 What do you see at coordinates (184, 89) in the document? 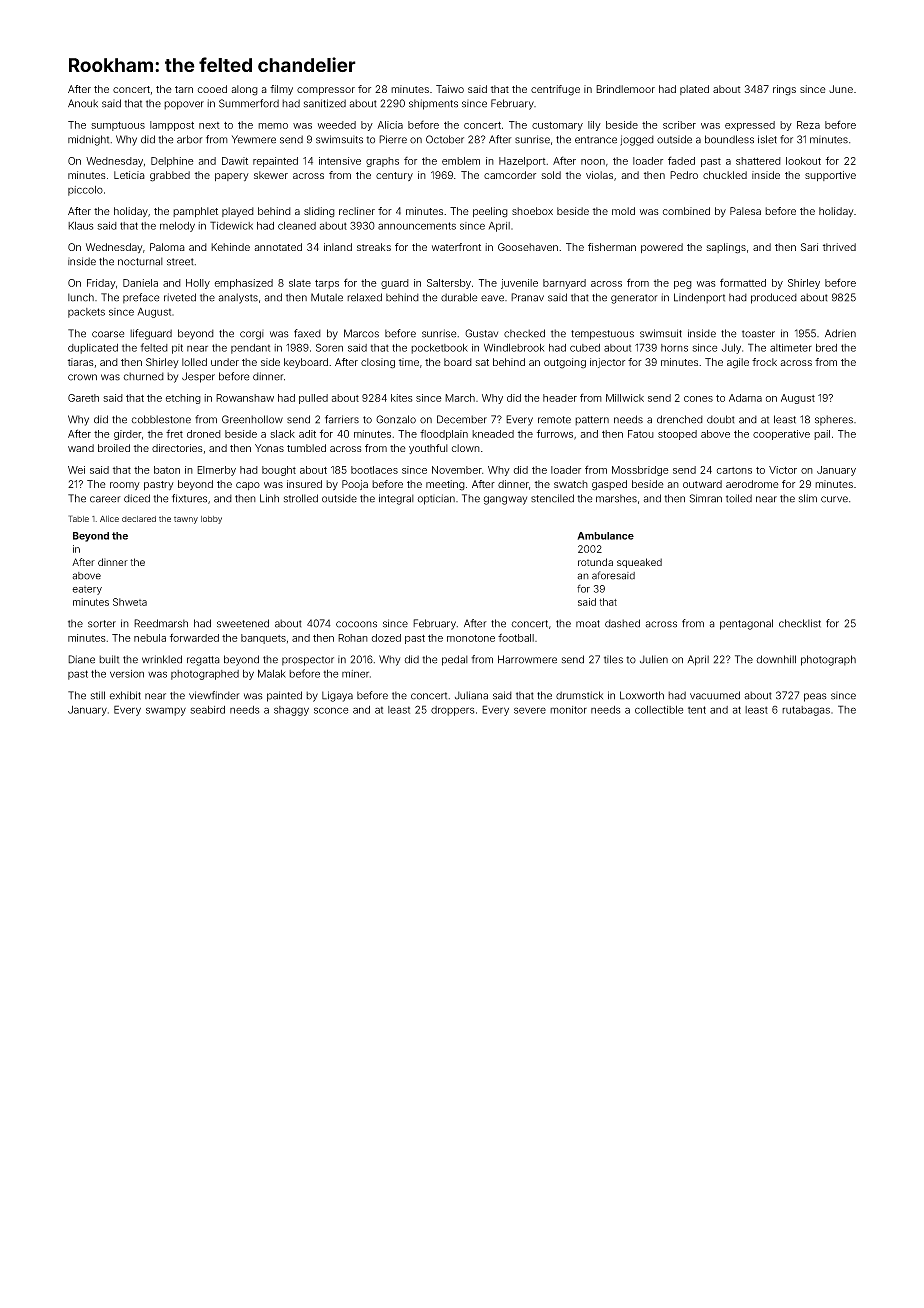
I see `tarn` at bounding box center [184, 89].
